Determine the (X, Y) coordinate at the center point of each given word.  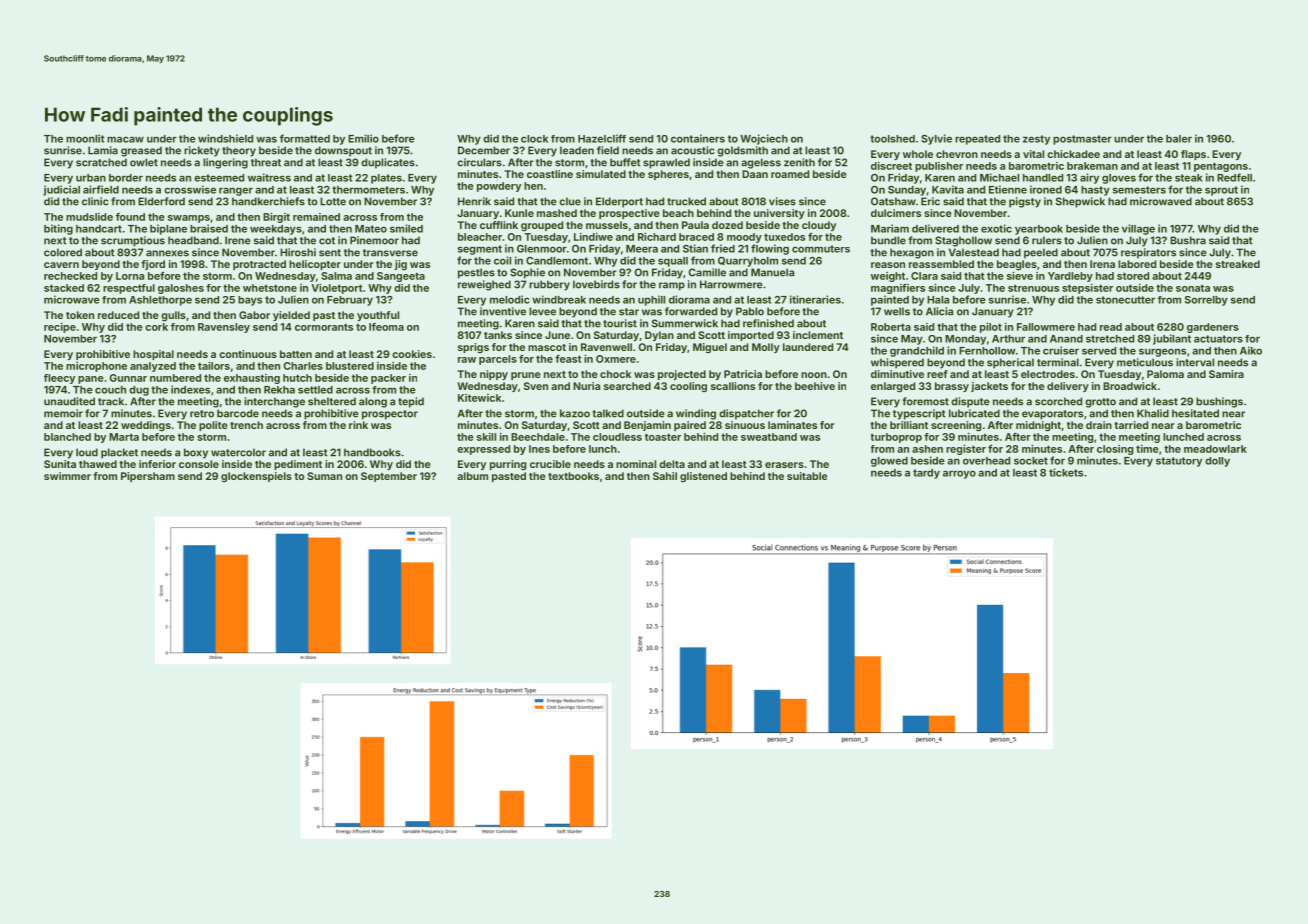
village (1138, 229)
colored (63, 252)
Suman (324, 476)
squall (673, 262)
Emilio (363, 138)
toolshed (892, 139)
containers (698, 138)
